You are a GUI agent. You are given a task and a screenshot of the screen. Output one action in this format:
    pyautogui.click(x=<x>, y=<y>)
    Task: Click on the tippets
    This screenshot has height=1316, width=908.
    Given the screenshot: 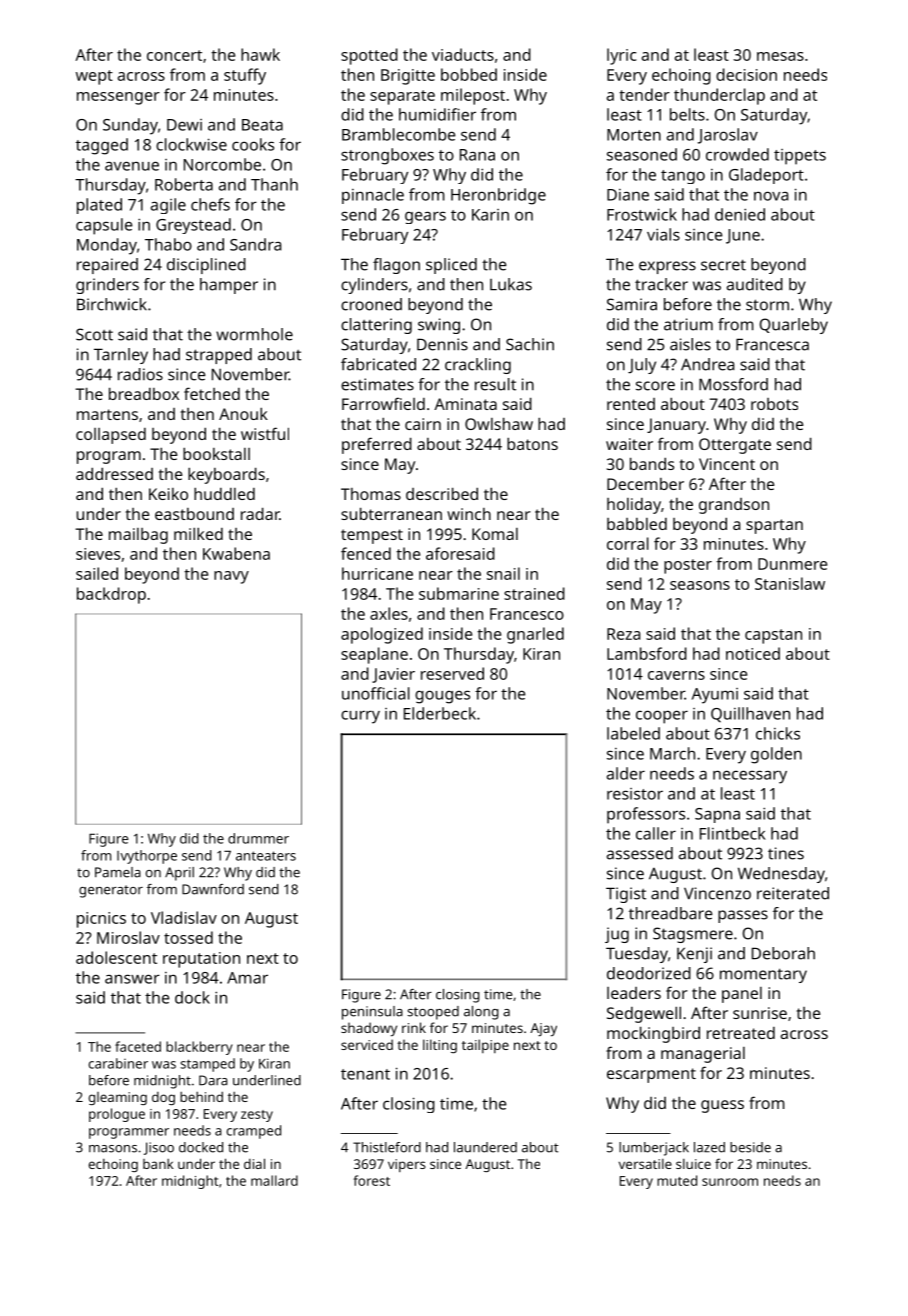 What is the action you would take?
    pyautogui.click(x=800, y=157)
